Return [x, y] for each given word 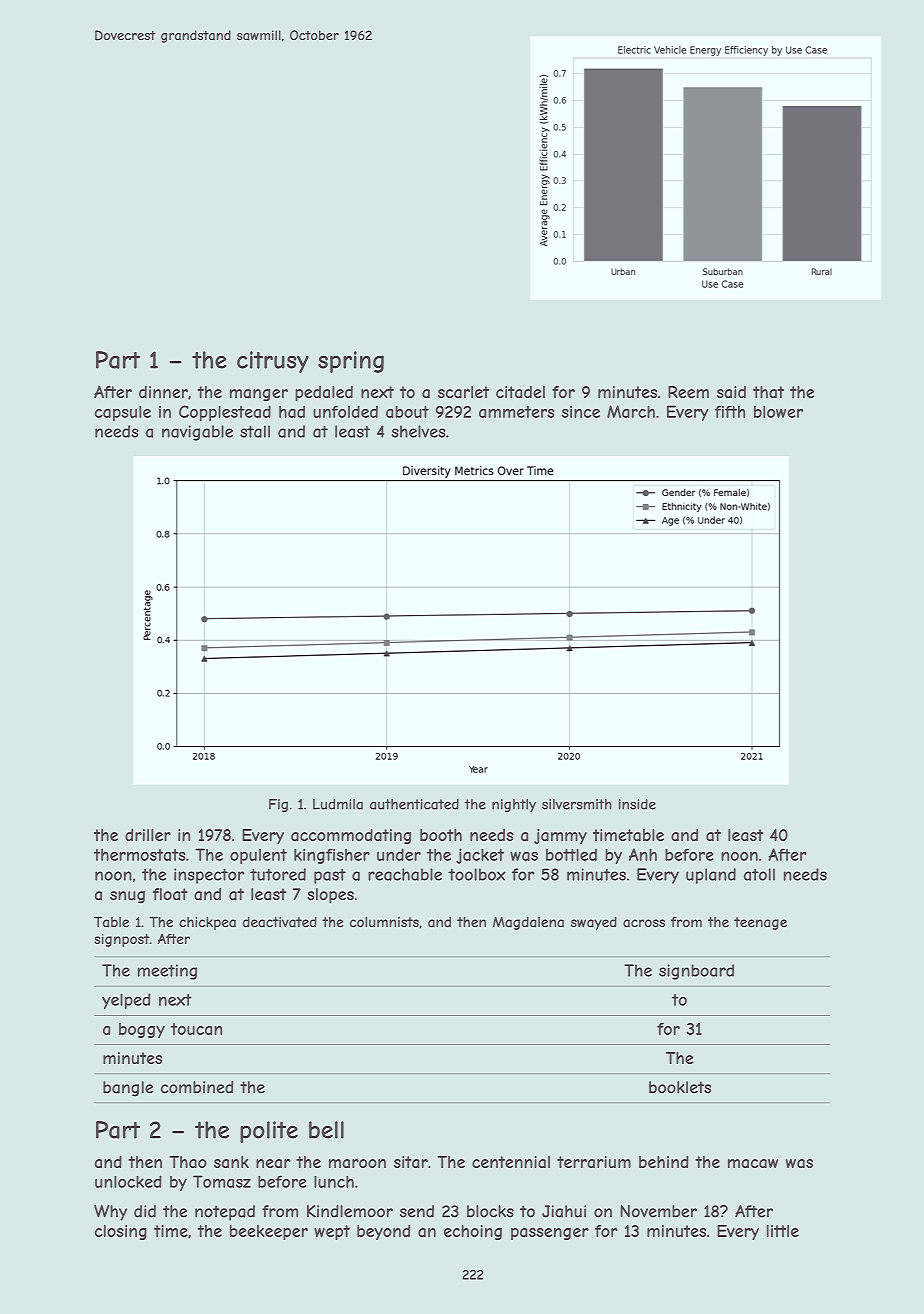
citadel [520, 392]
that [768, 392]
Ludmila [338, 804]
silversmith [577, 804]
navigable [197, 433]
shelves [418, 431]
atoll [759, 874]
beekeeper [269, 1232]
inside [637, 804]
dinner [163, 392]
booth [441, 835]
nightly [514, 805]
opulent [258, 856]
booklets [680, 1087]
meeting [167, 972]
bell [326, 1130]
